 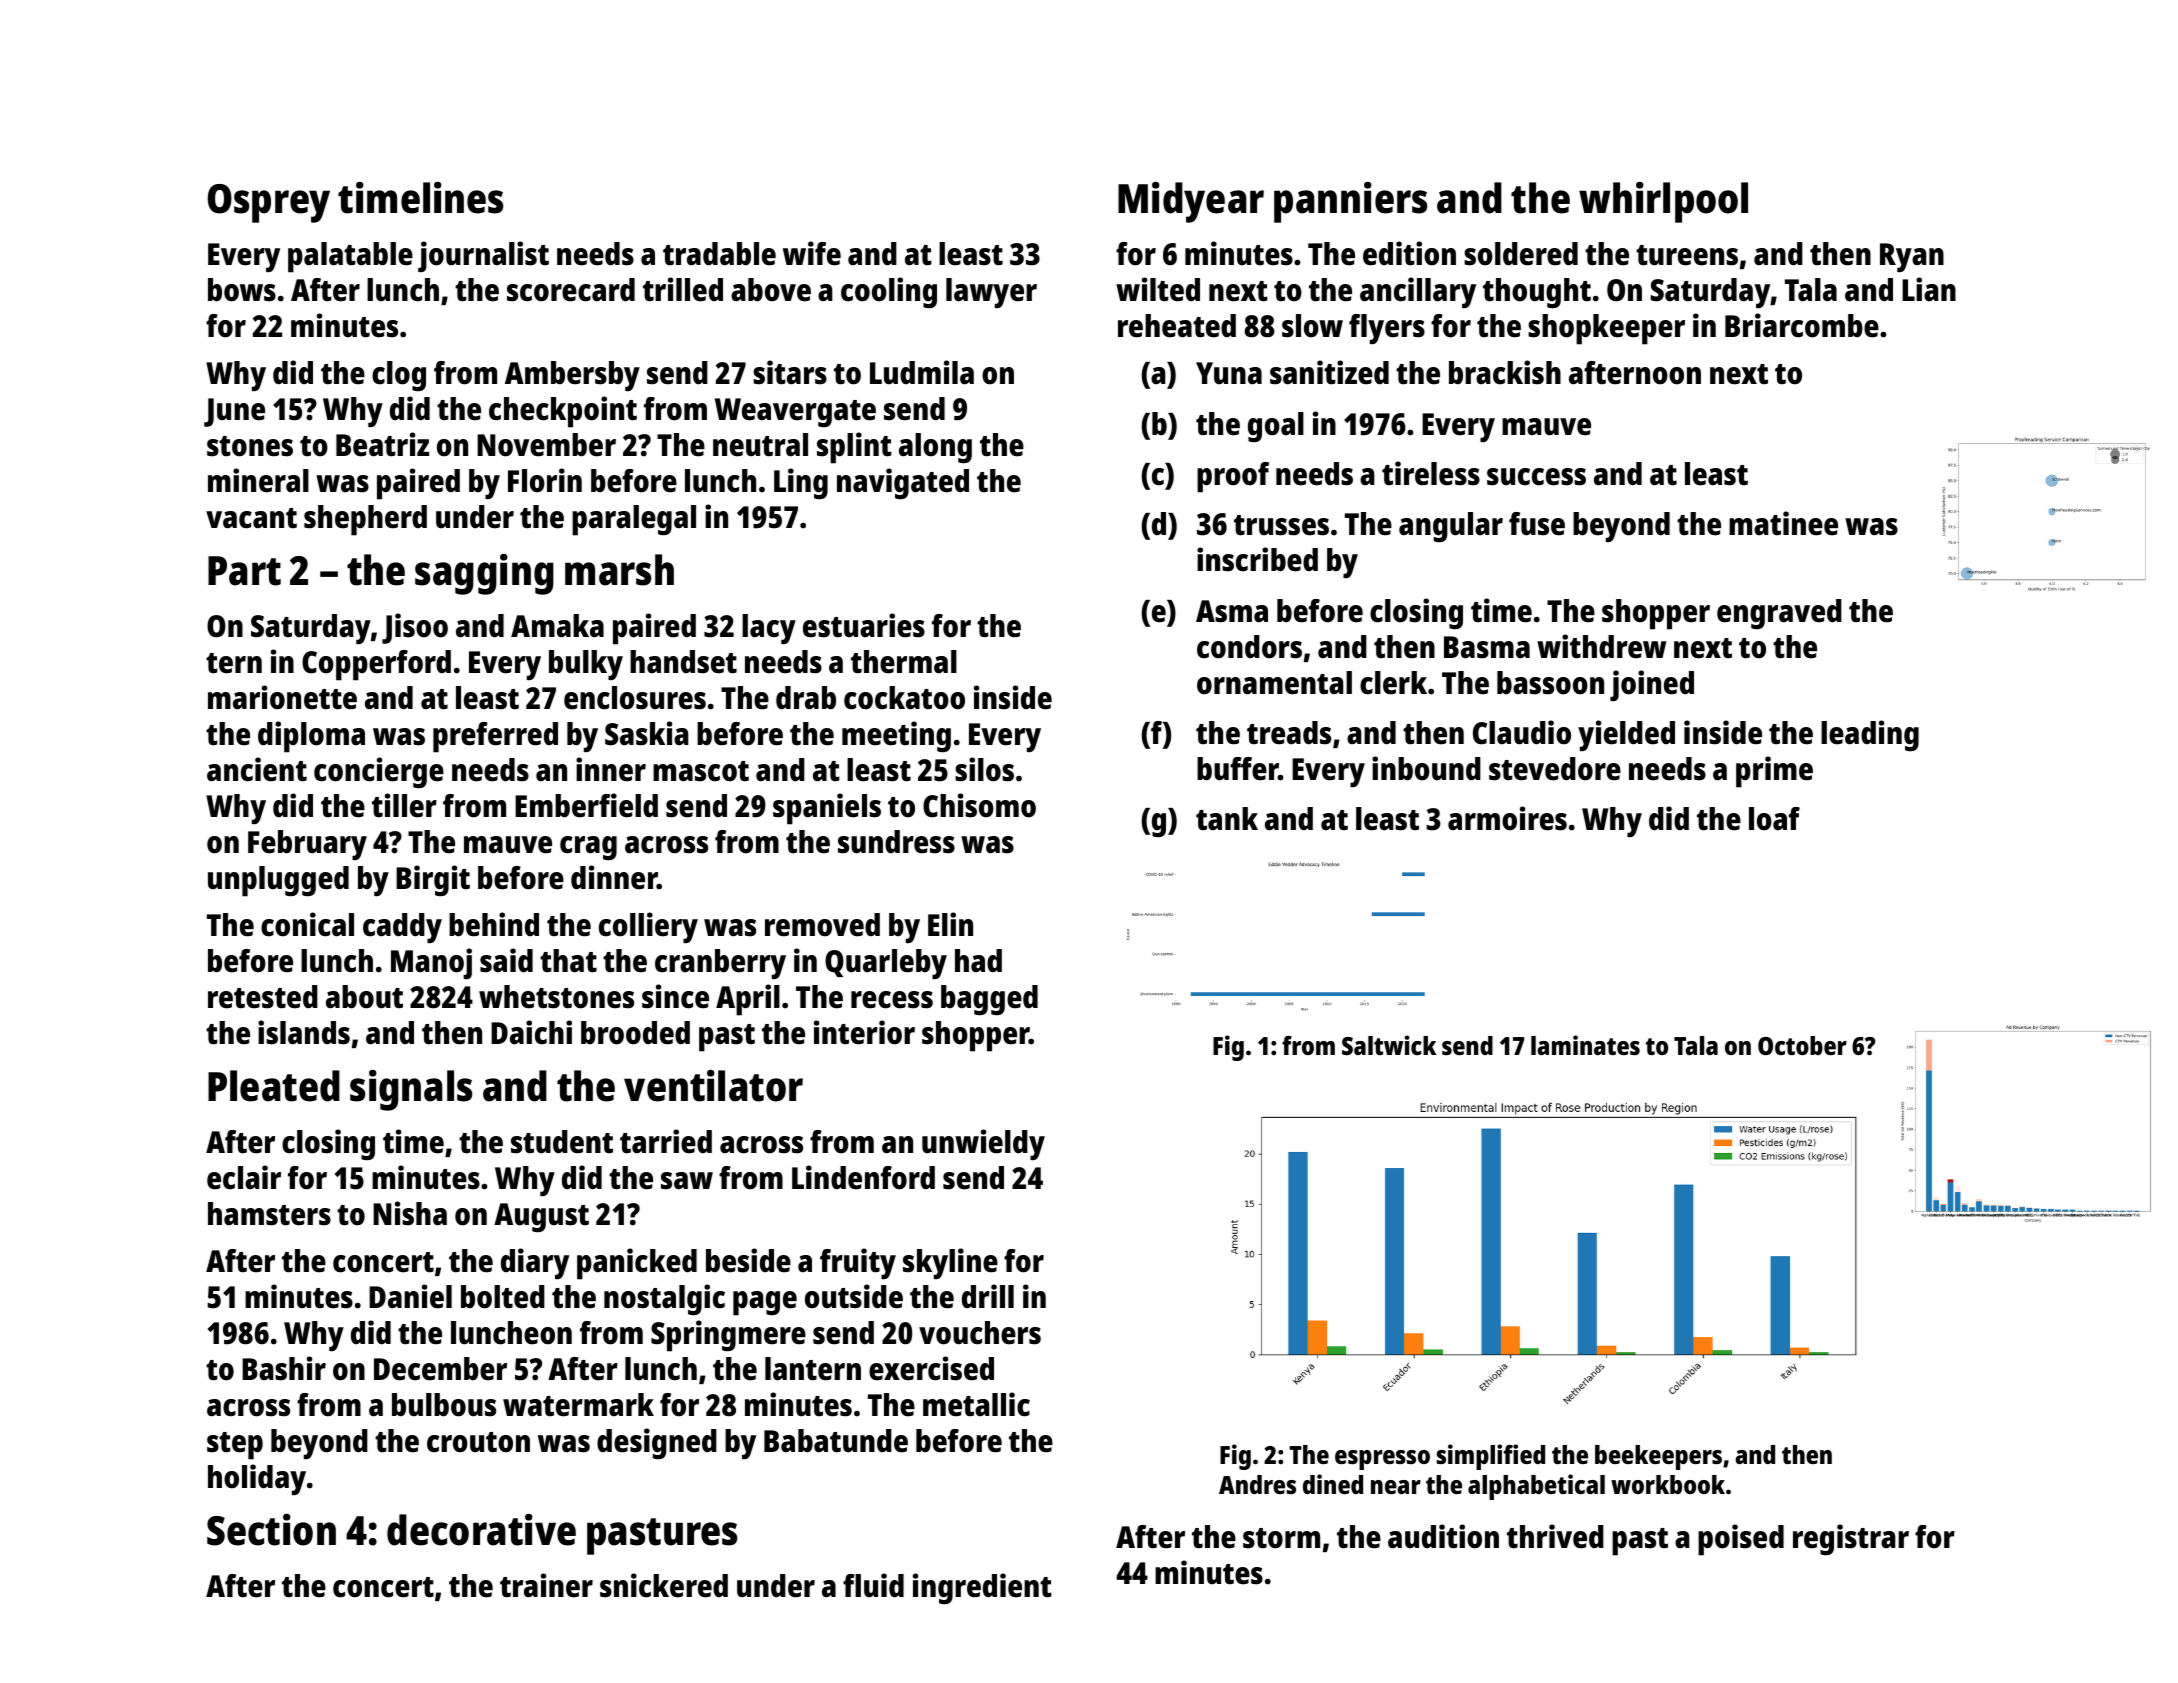 I want to click on cockatoo, so click(x=904, y=698).
